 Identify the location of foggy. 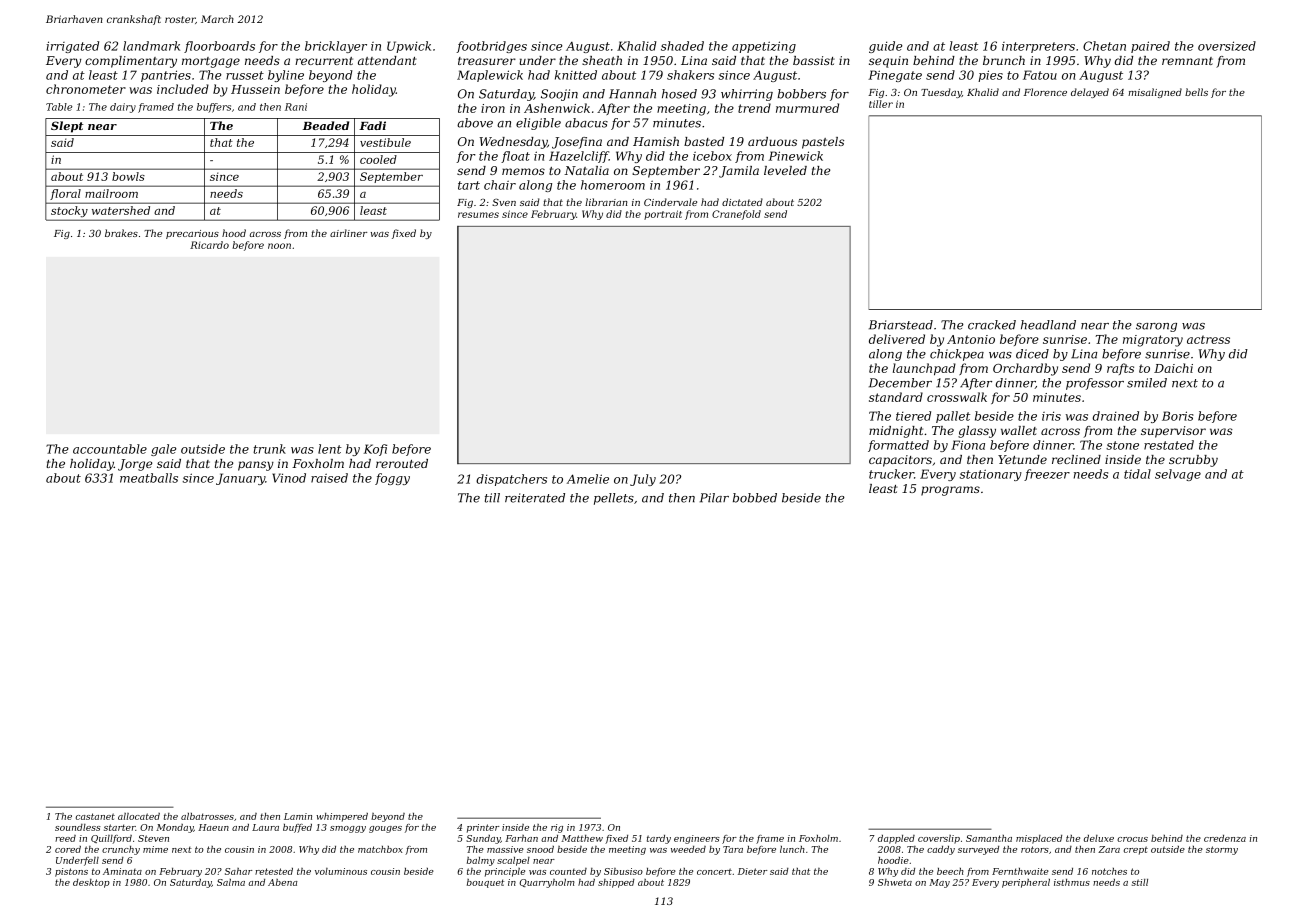
(392, 479).
